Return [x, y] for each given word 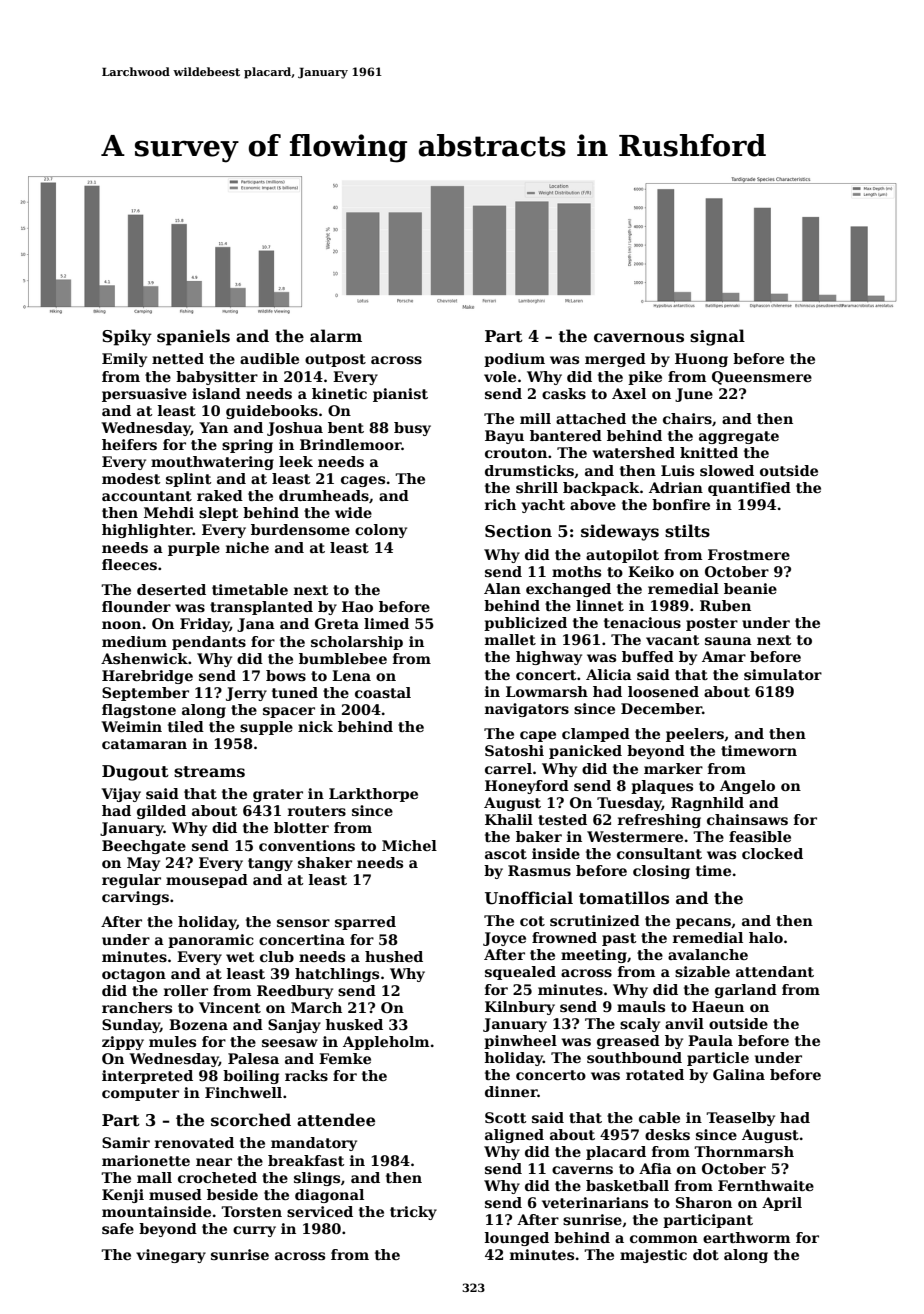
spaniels [193, 337]
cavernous [639, 338]
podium [514, 360]
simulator [783, 674]
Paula [710, 1040]
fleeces [129, 564]
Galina [739, 1074]
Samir [126, 1142]
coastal [383, 692]
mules [172, 1041]
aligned [514, 1136]
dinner [511, 1091]
